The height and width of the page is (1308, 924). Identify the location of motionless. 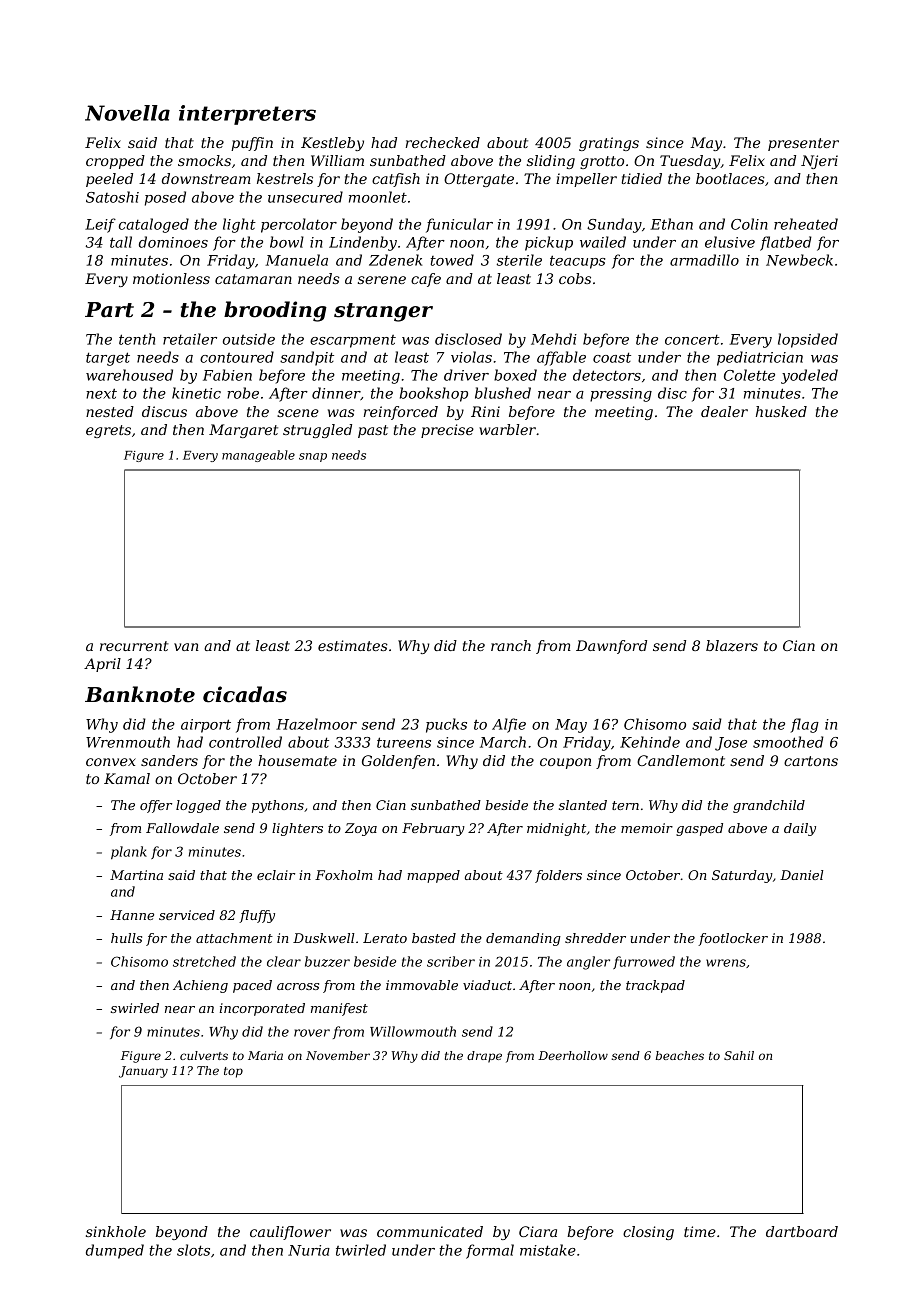
(171, 278).
